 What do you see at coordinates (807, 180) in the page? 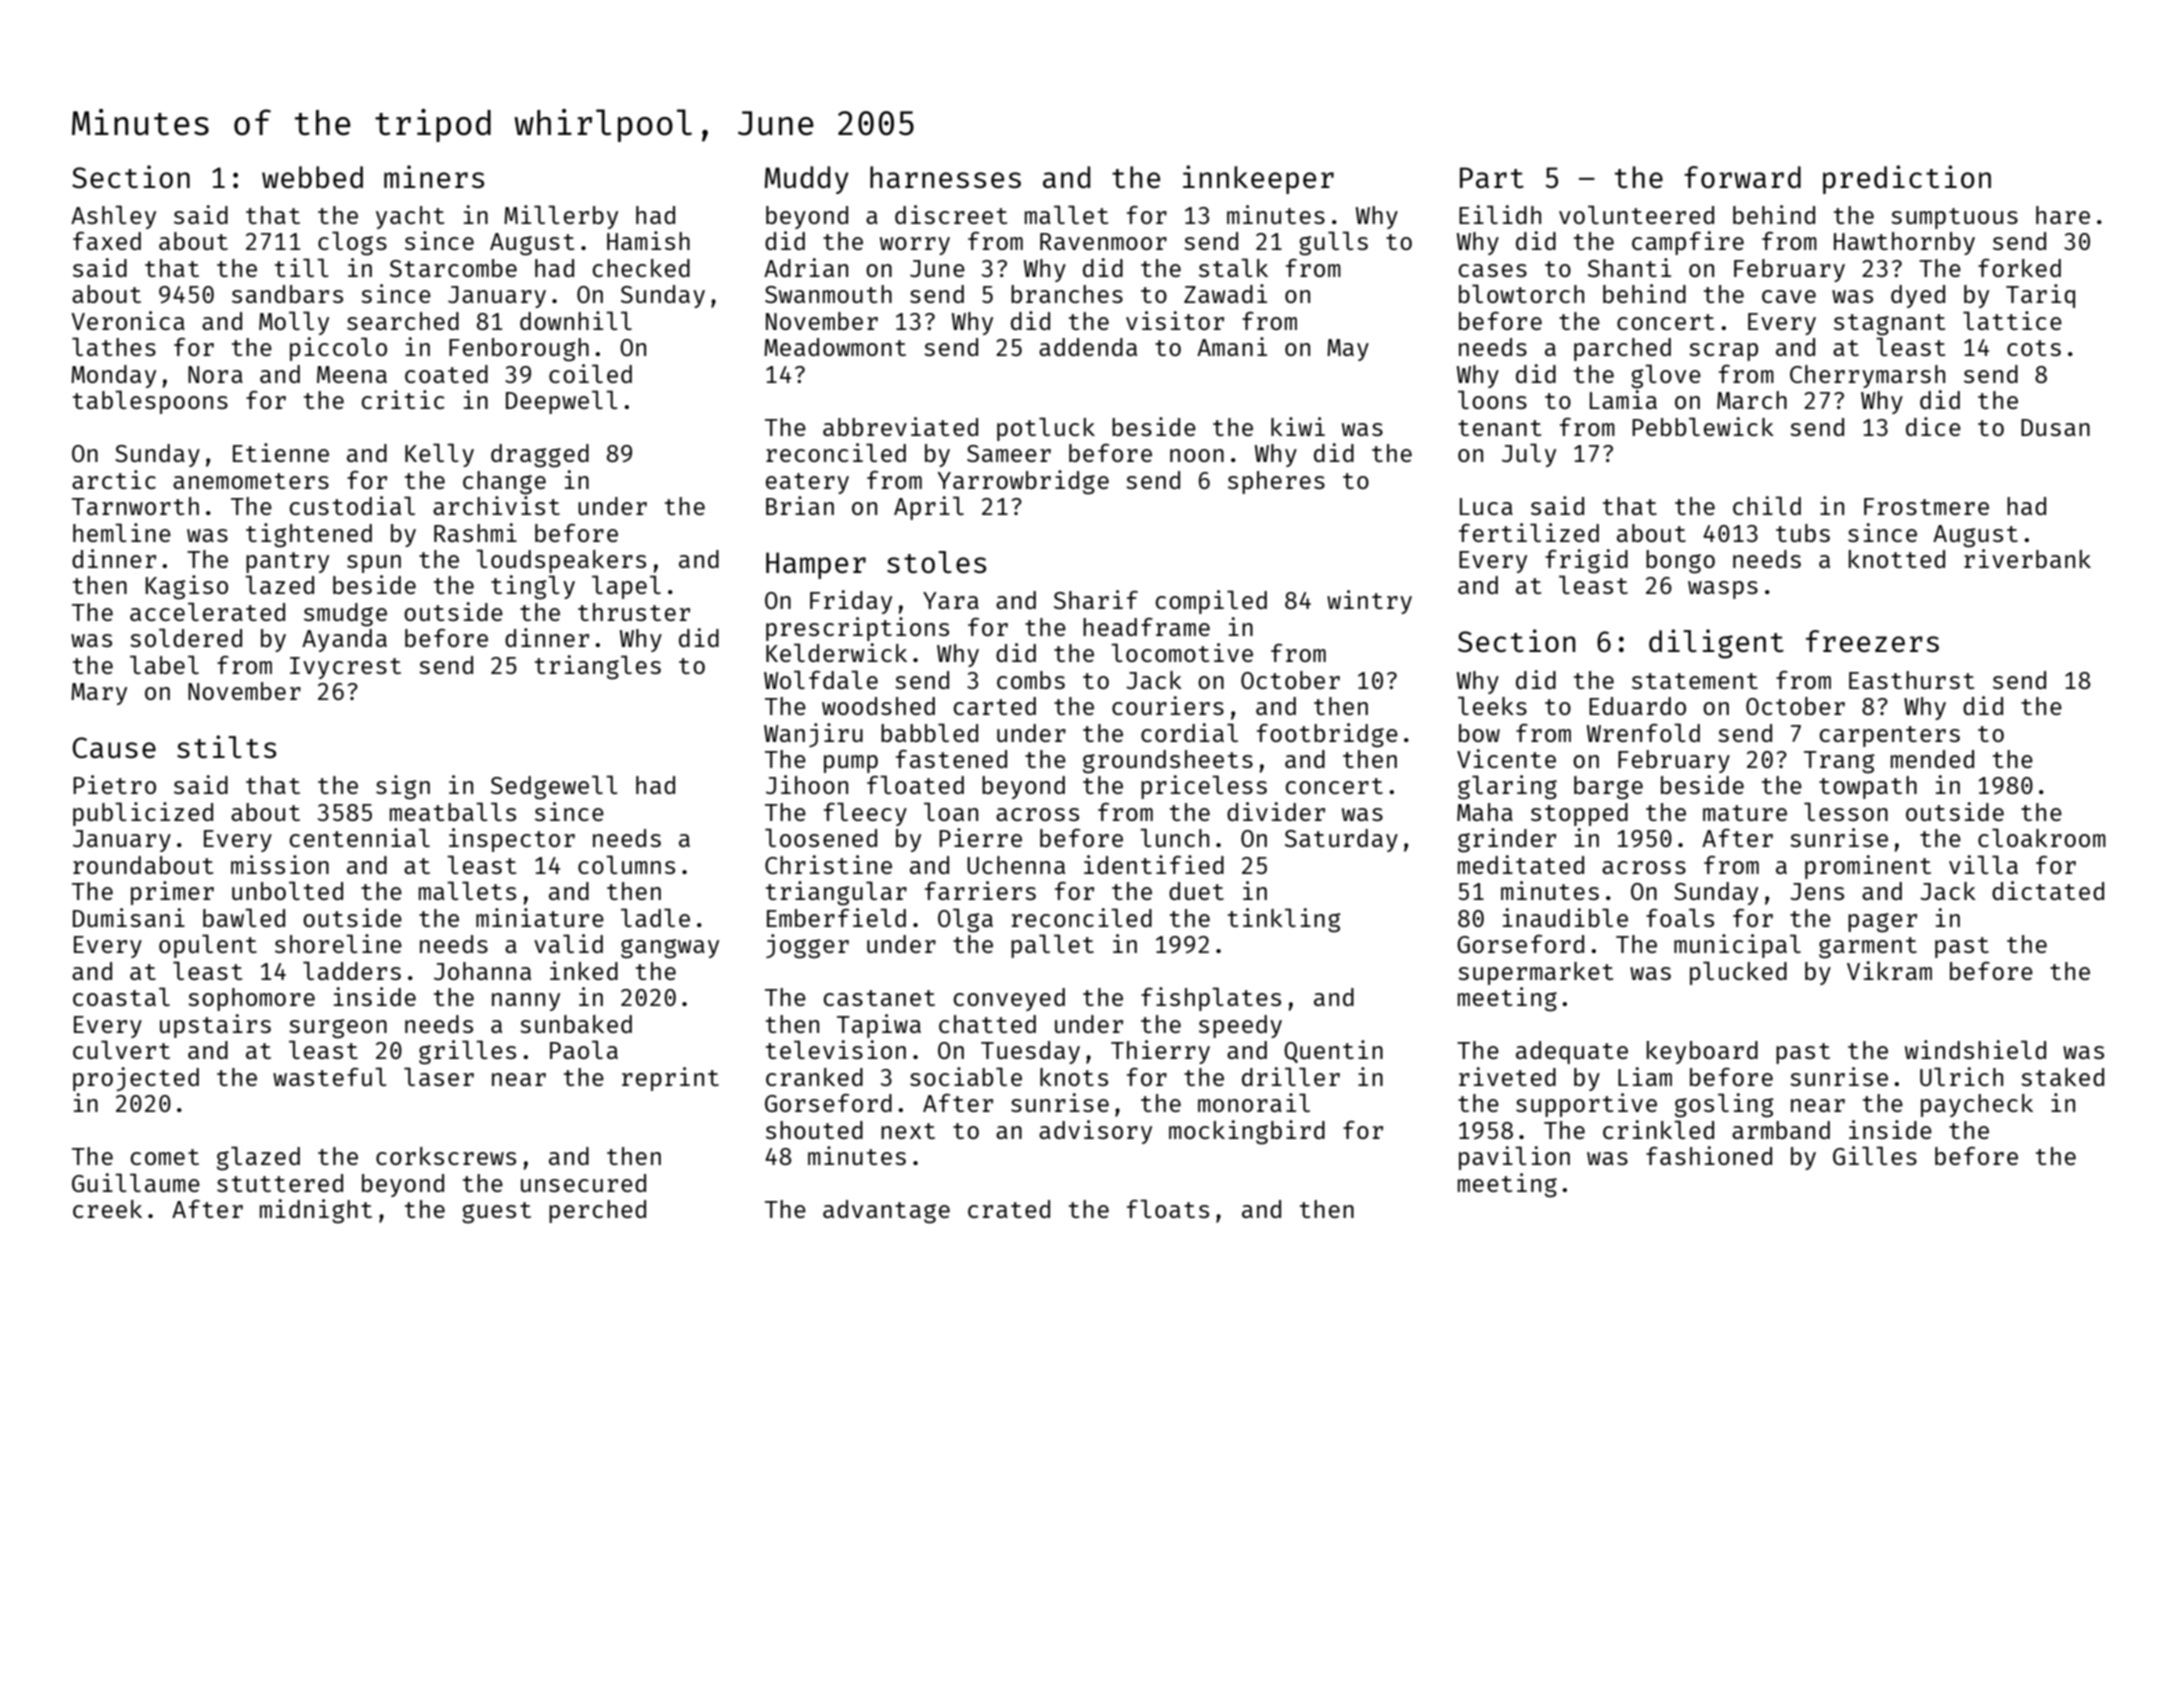
I see `Muddy` at bounding box center [807, 180].
